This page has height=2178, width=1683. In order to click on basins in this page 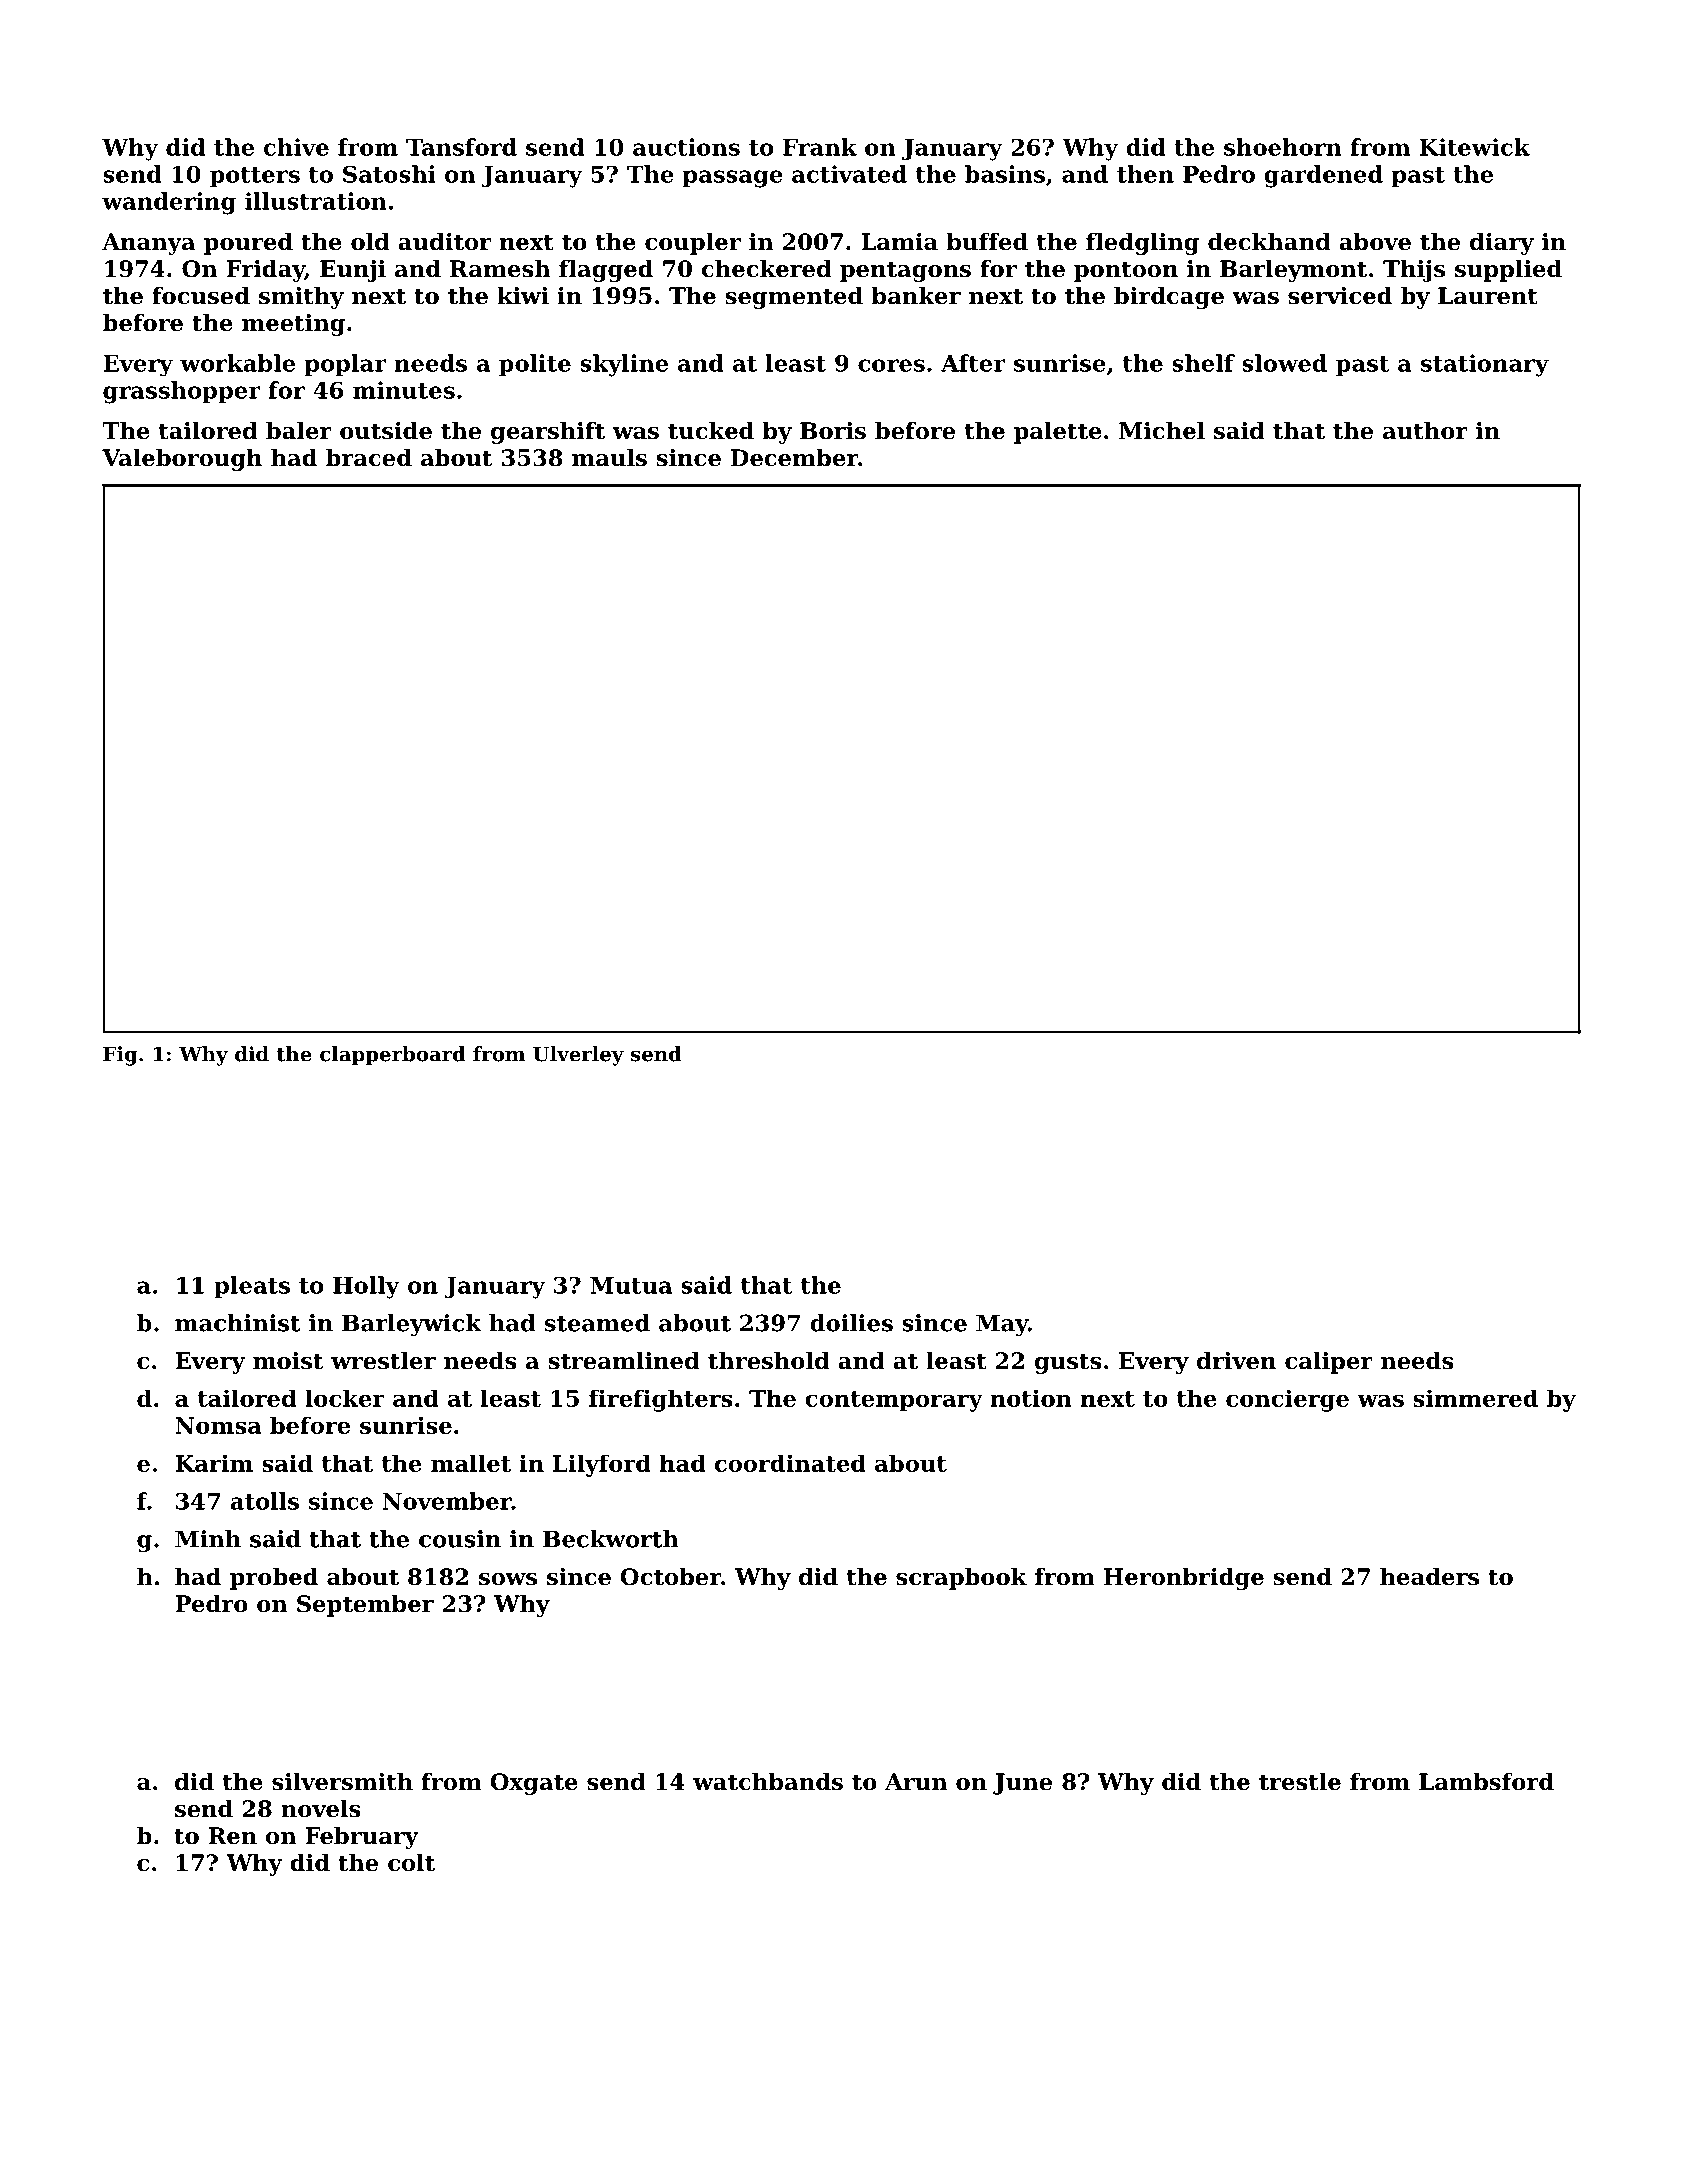, I will do `click(1005, 174)`.
